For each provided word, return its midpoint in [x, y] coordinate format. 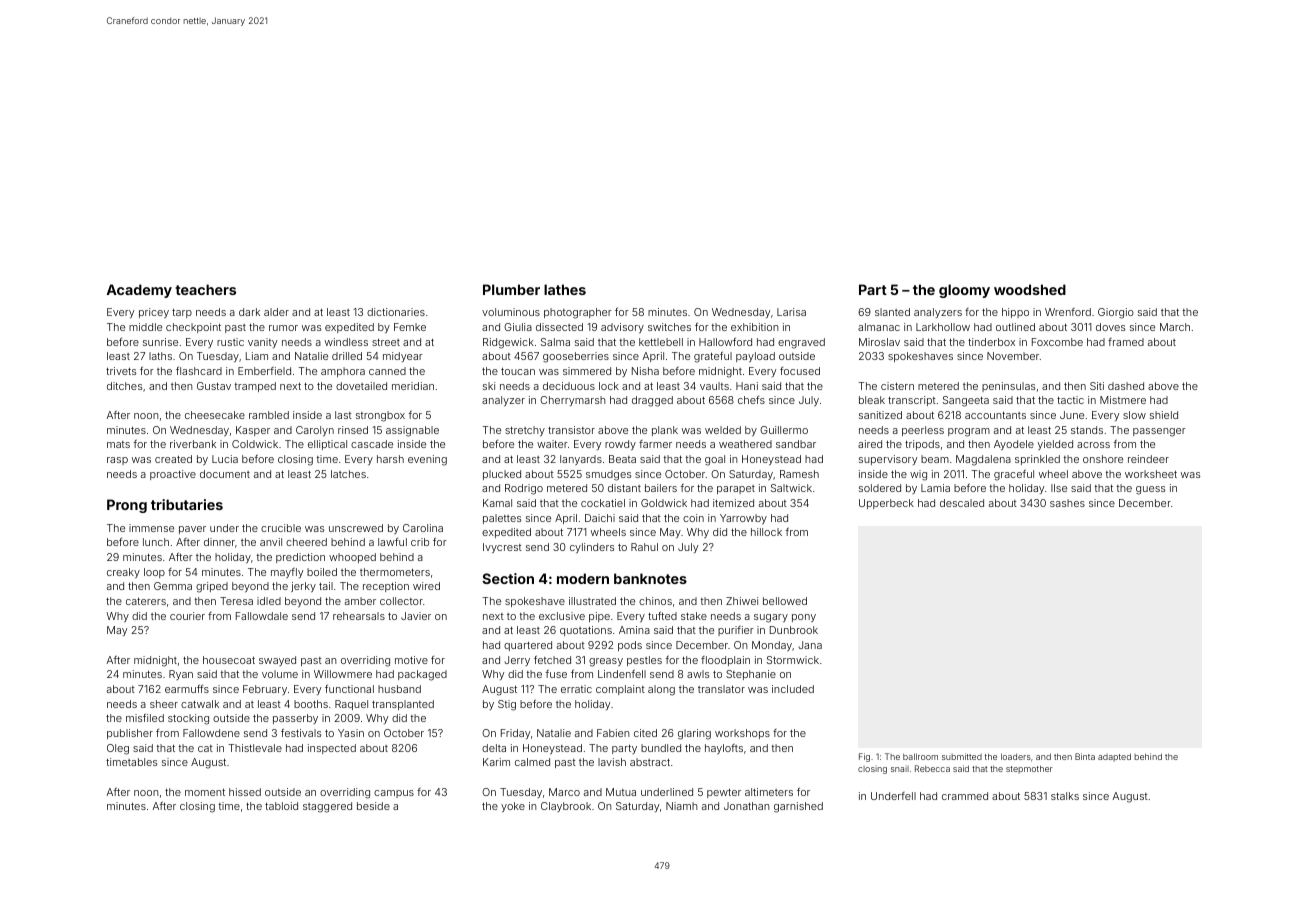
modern [583, 578]
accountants [995, 415]
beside [373, 806]
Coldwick [255, 444]
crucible [281, 528]
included [793, 689]
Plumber [511, 289]
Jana [810, 645]
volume [280, 674]
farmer [655, 444]
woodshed [1030, 289]
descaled [962, 503]
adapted [1114, 757]
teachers [205, 289]
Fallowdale [262, 616]
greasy [606, 662]
